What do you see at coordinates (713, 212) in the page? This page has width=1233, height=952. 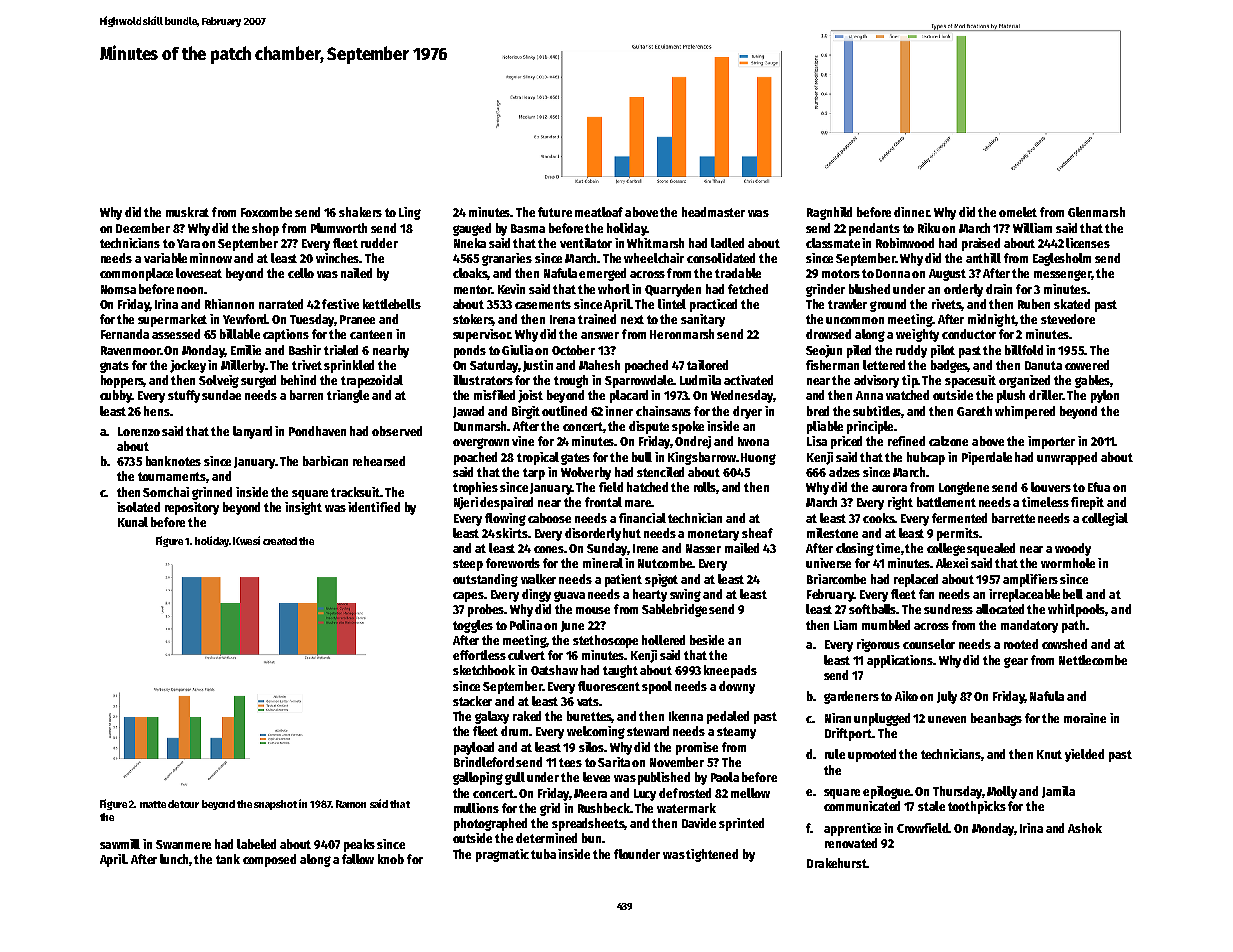 I see `headmaster` at bounding box center [713, 212].
